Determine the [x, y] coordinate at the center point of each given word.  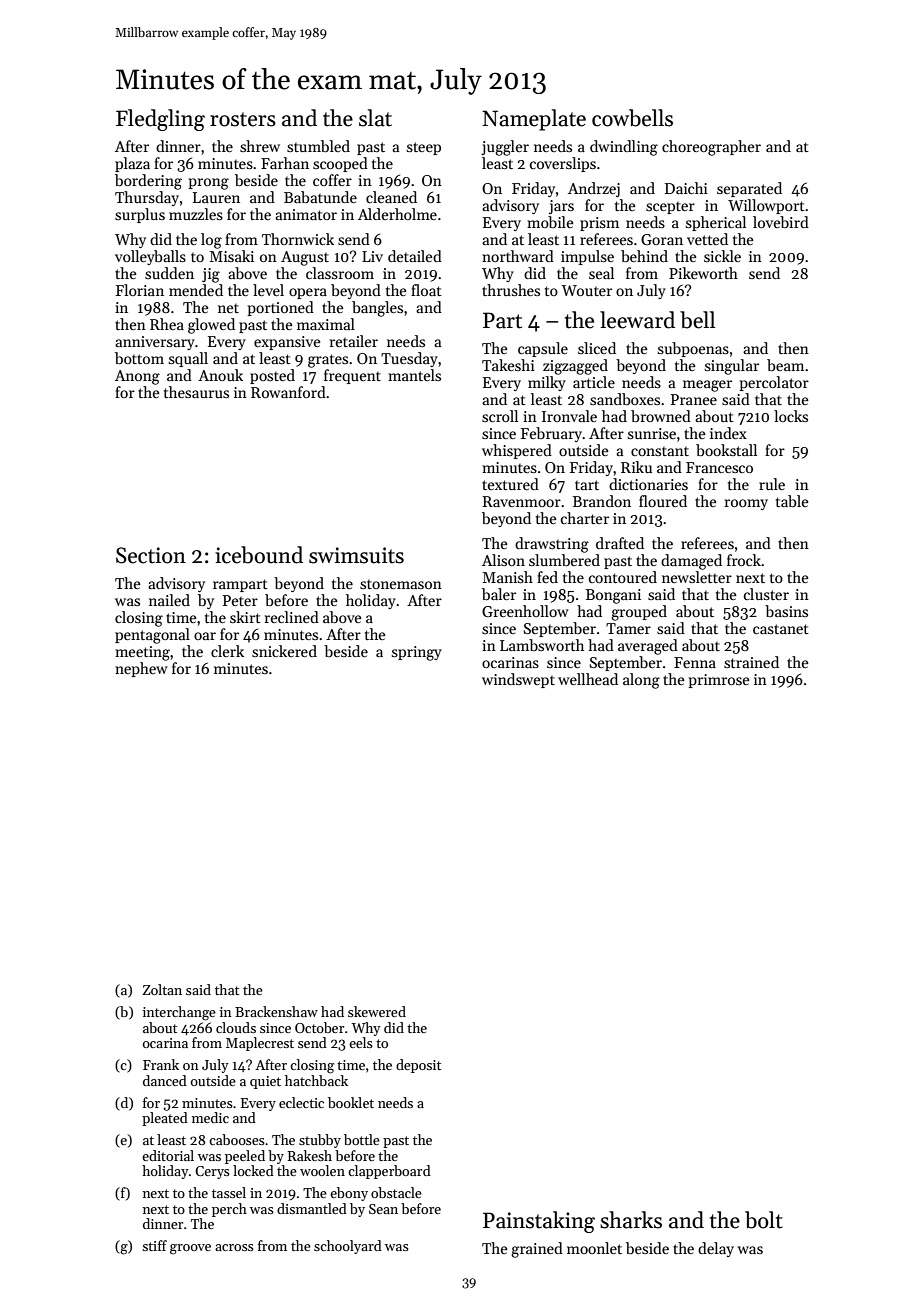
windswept [518, 680]
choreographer [711, 148]
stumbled [318, 146]
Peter [240, 600]
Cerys [212, 1172]
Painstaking [539, 1222]
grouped [639, 613]
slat [375, 118]
